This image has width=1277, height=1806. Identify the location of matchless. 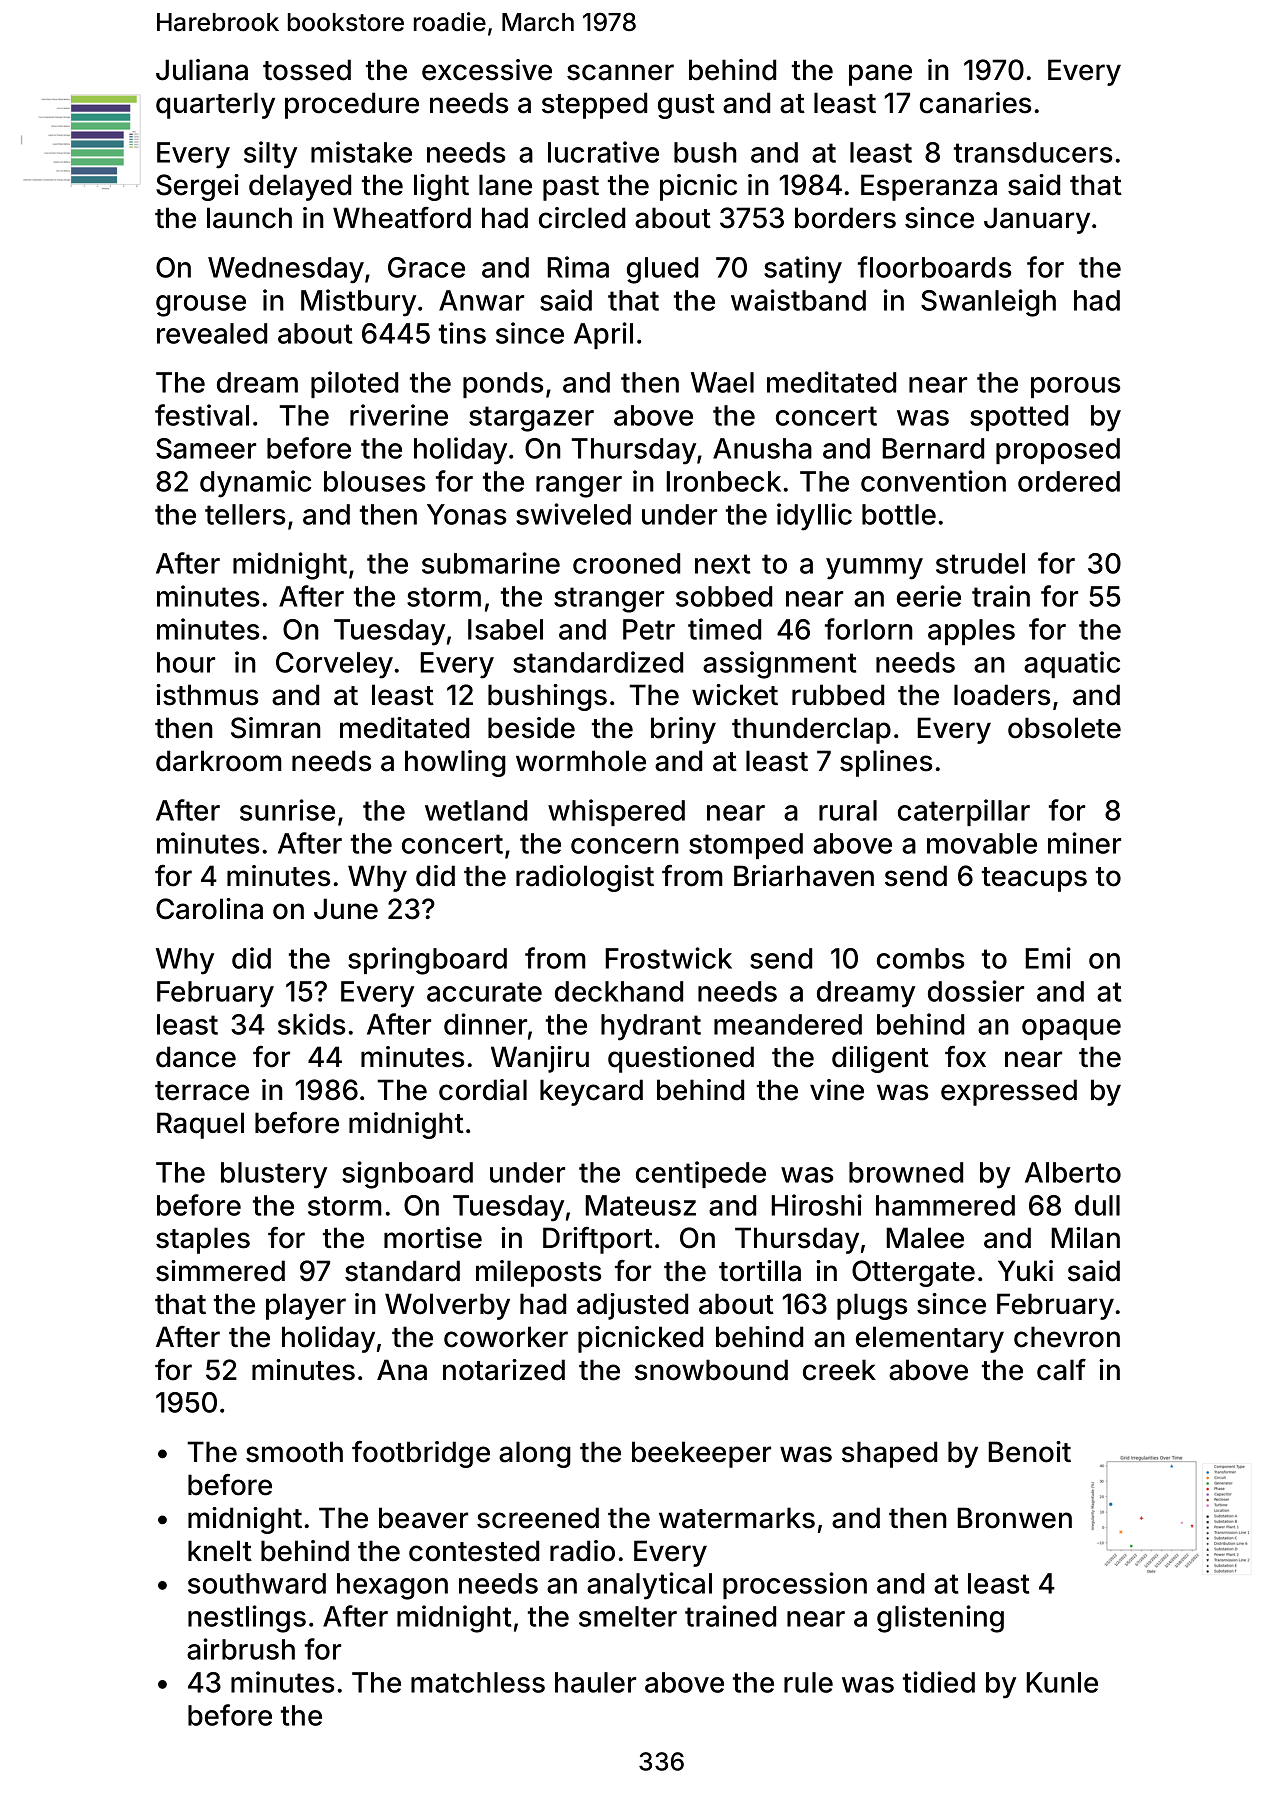
(478, 1682).
